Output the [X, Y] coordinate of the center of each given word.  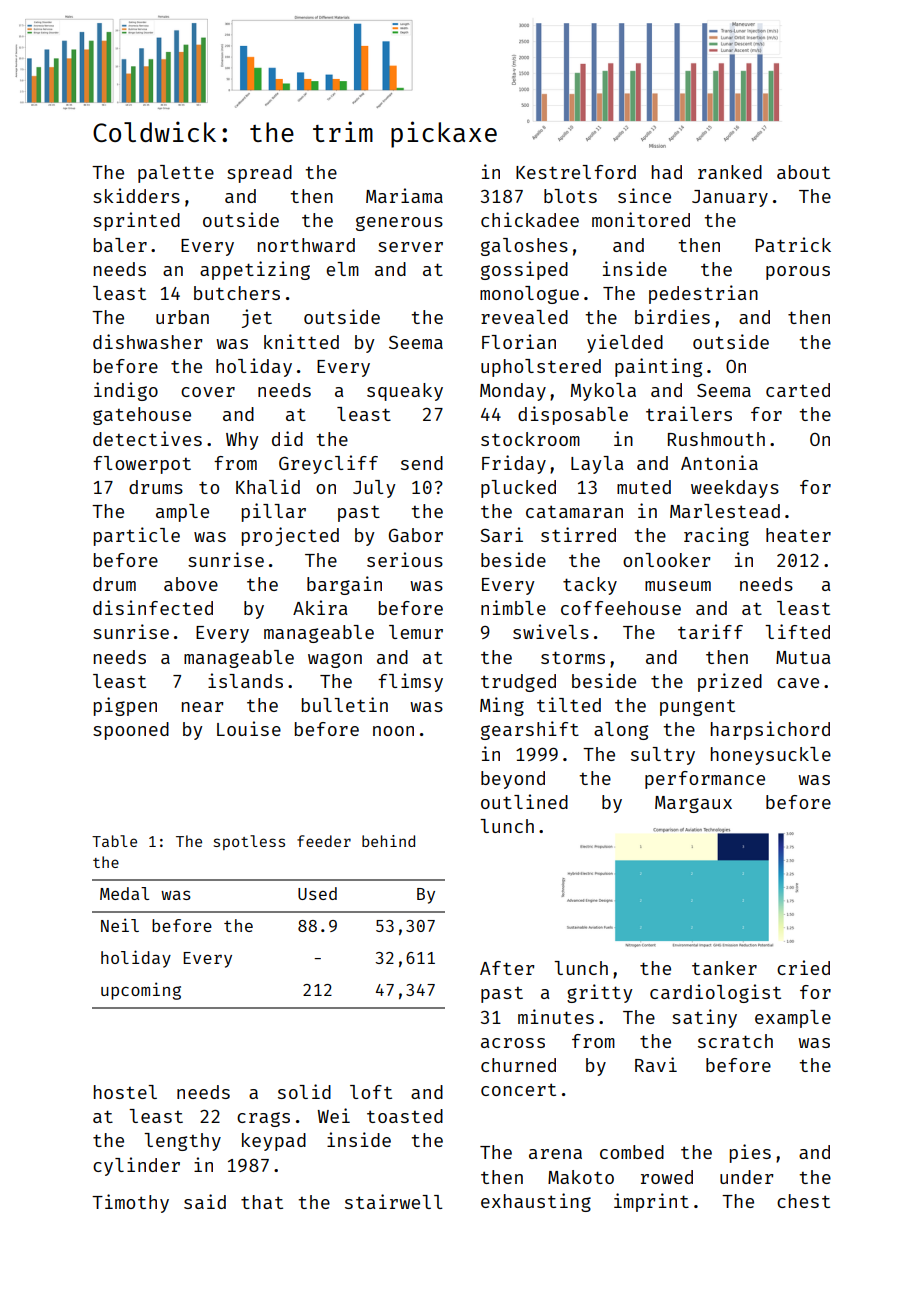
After [507, 968]
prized [730, 682]
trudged [518, 683]
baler [120, 245]
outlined [524, 801]
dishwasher [147, 341]
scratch [735, 1041]
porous [798, 273]
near [202, 707]
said [205, 1201]
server [410, 247]
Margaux [693, 804]
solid [304, 1091]
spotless [249, 842]
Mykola [603, 392]
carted [798, 390]
